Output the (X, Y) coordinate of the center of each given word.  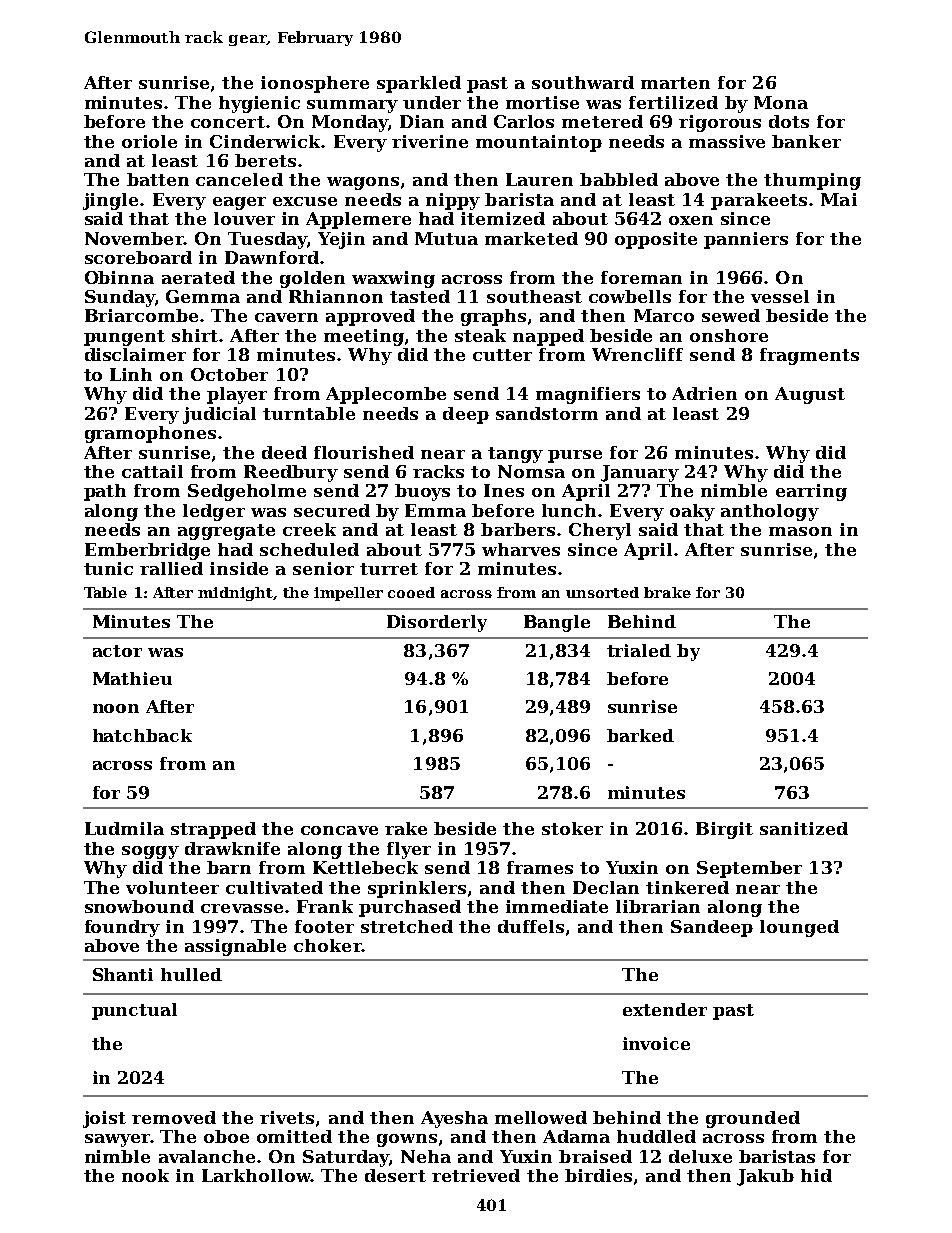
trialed (639, 650)
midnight (236, 594)
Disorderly (437, 623)
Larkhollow (256, 1175)
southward (583, 82)
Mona (781, 102)
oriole (149, 141)
